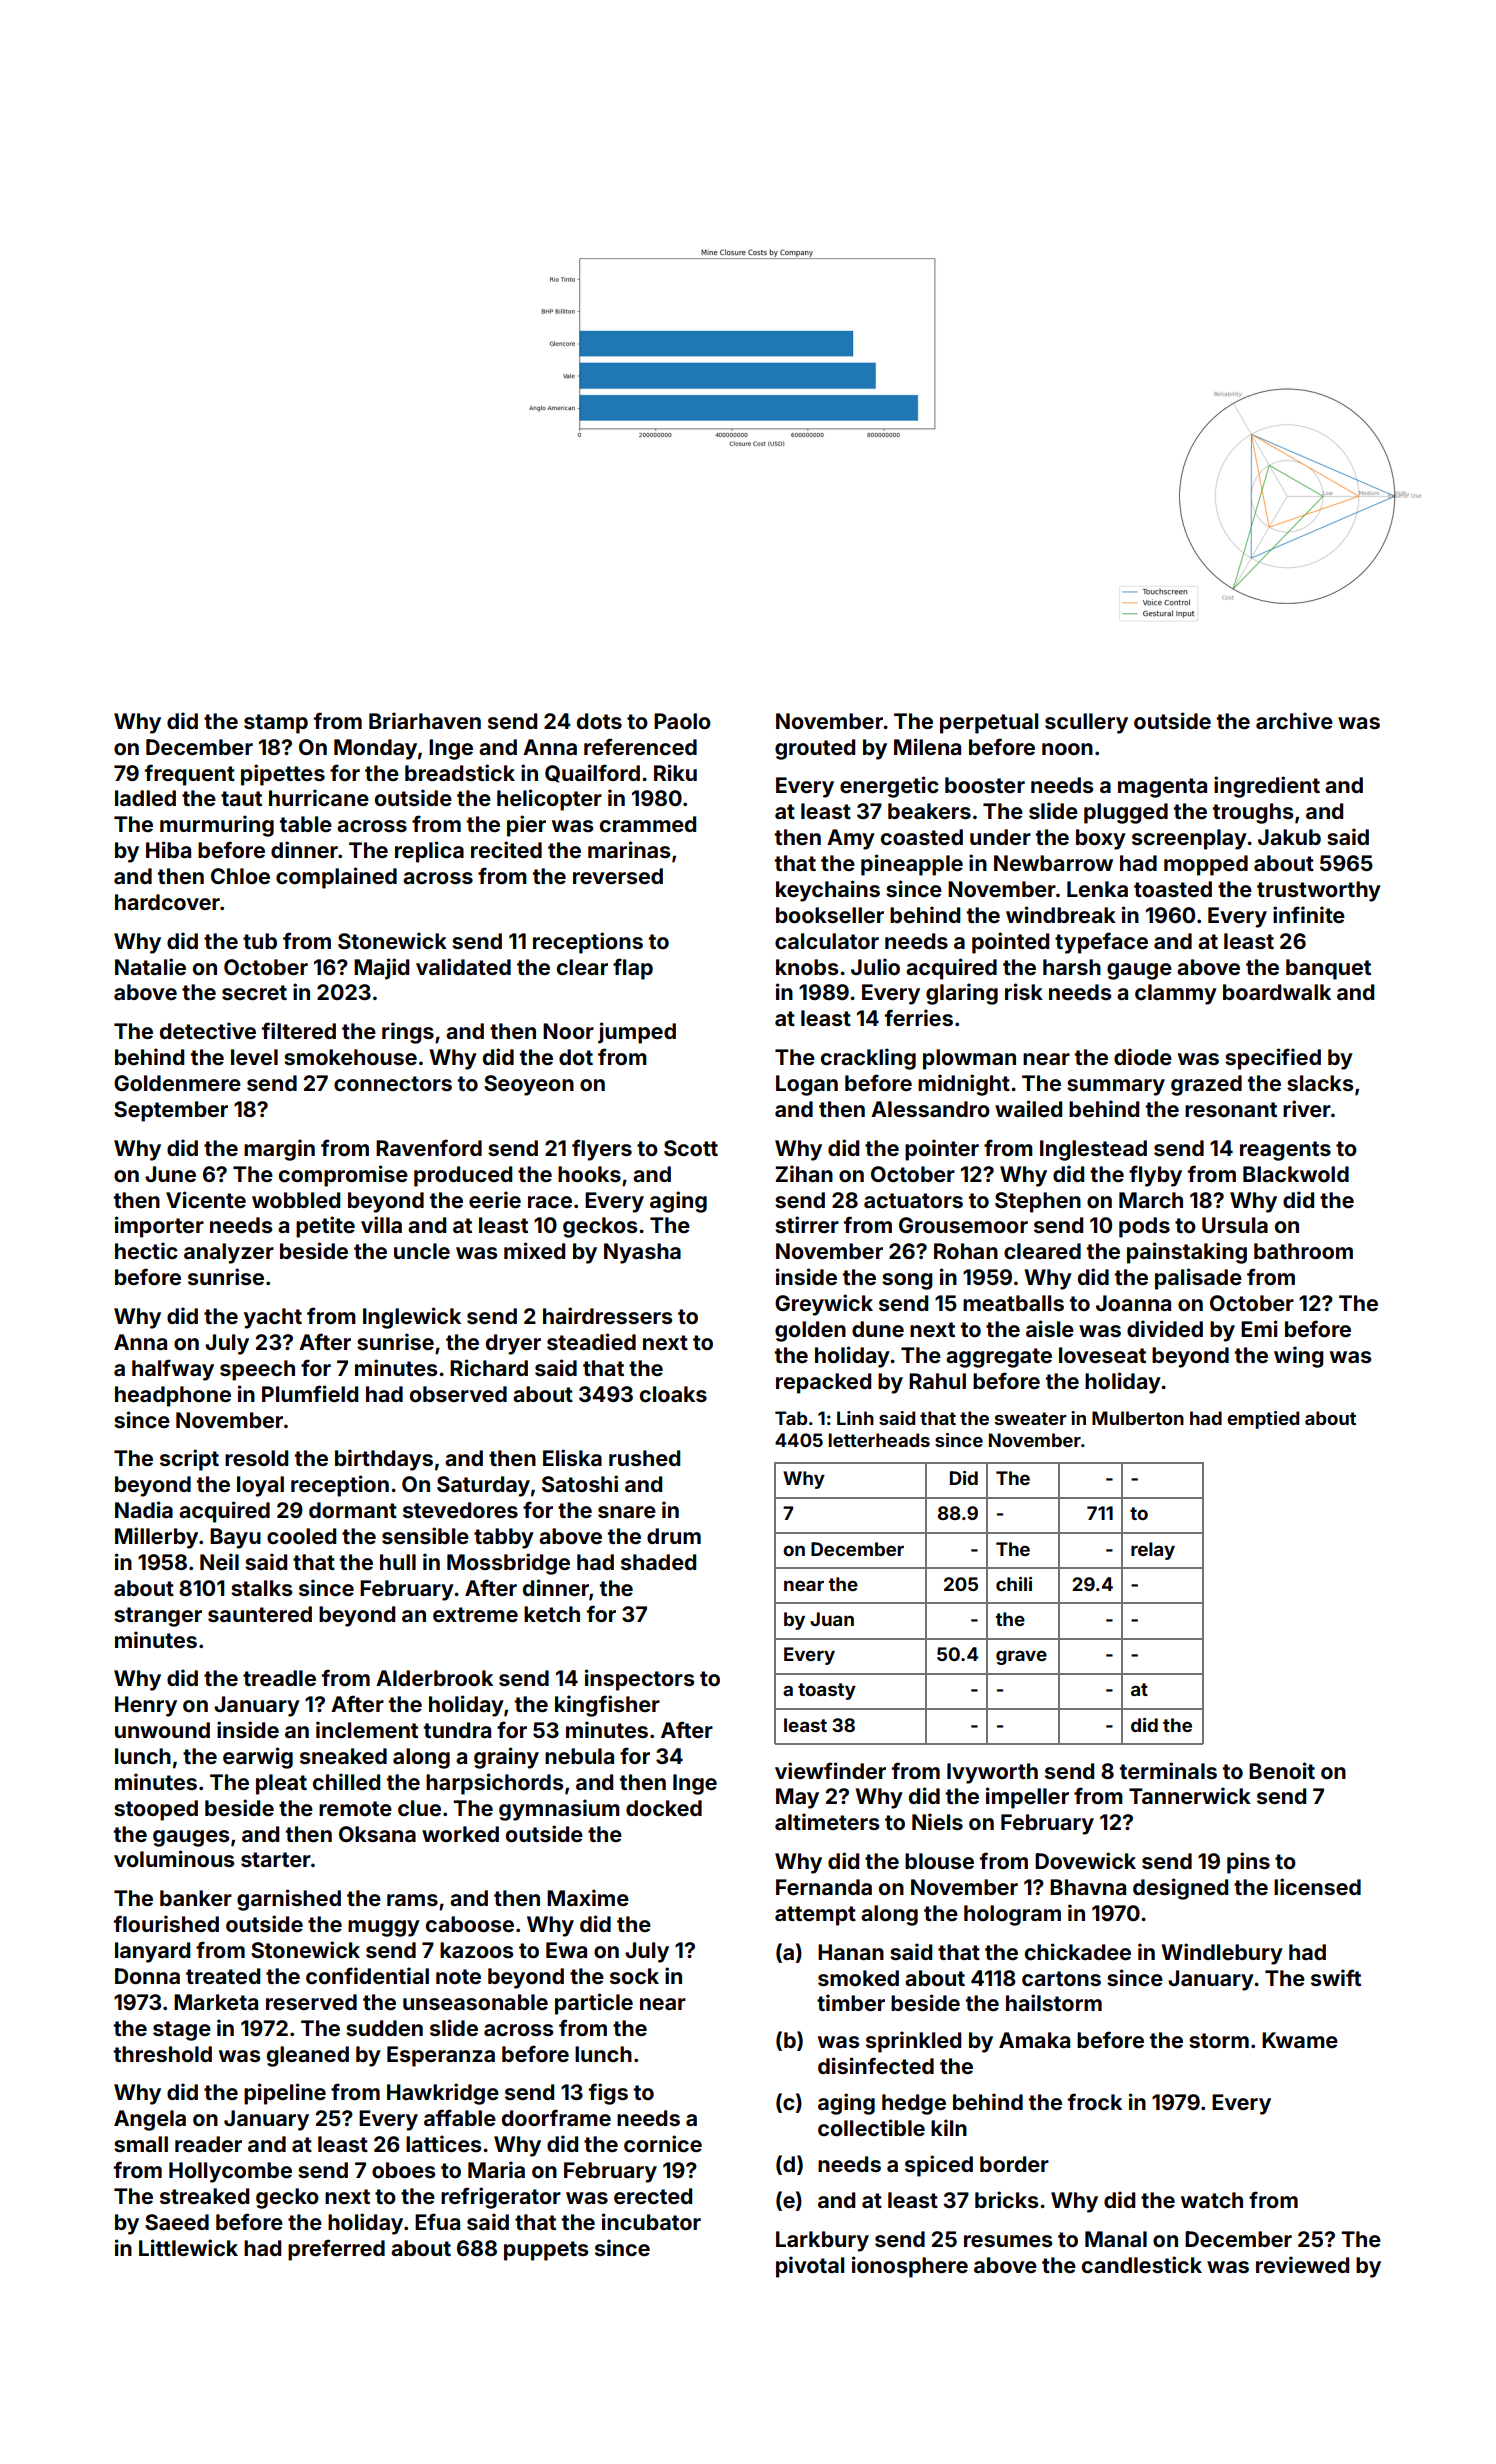 This page has height=2464, width=1496. Describe the element at coordinates (830, 915) in the page. I see `bookseller` at that location.
